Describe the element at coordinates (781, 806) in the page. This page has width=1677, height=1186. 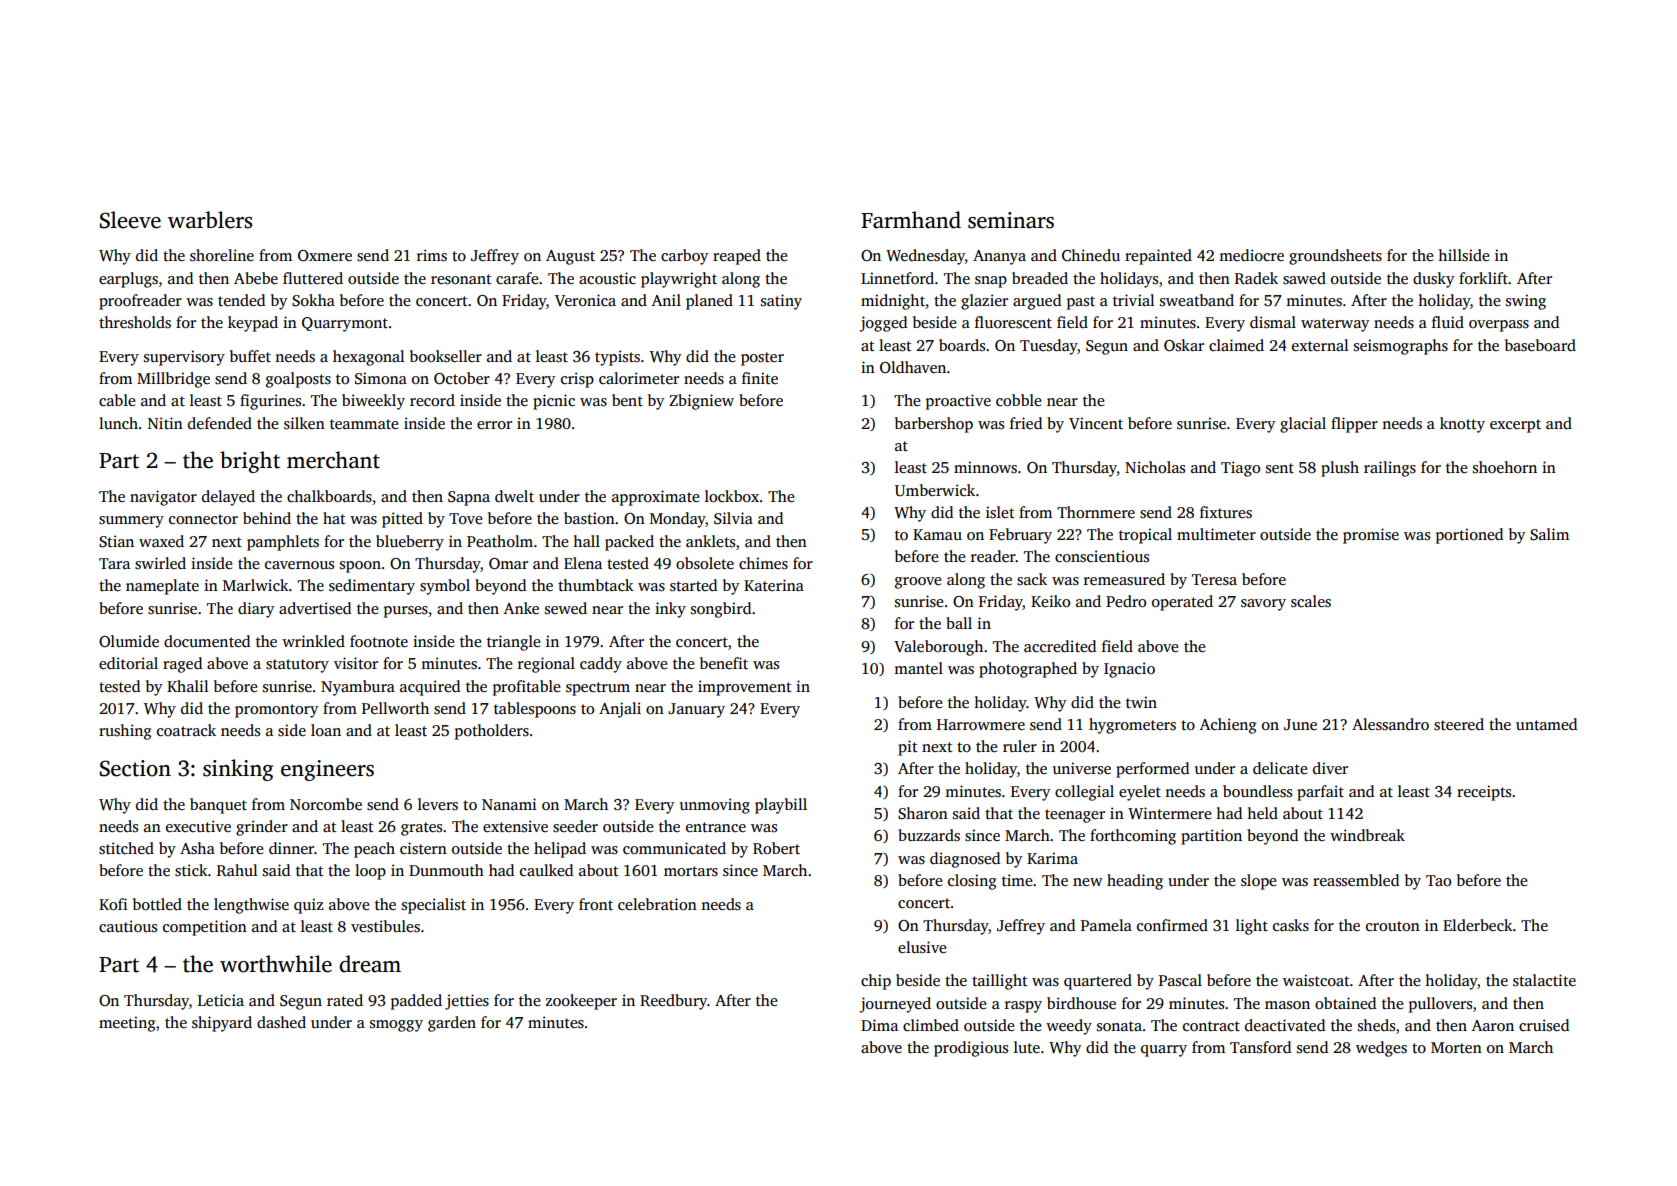
I see `playbill` at that location.
